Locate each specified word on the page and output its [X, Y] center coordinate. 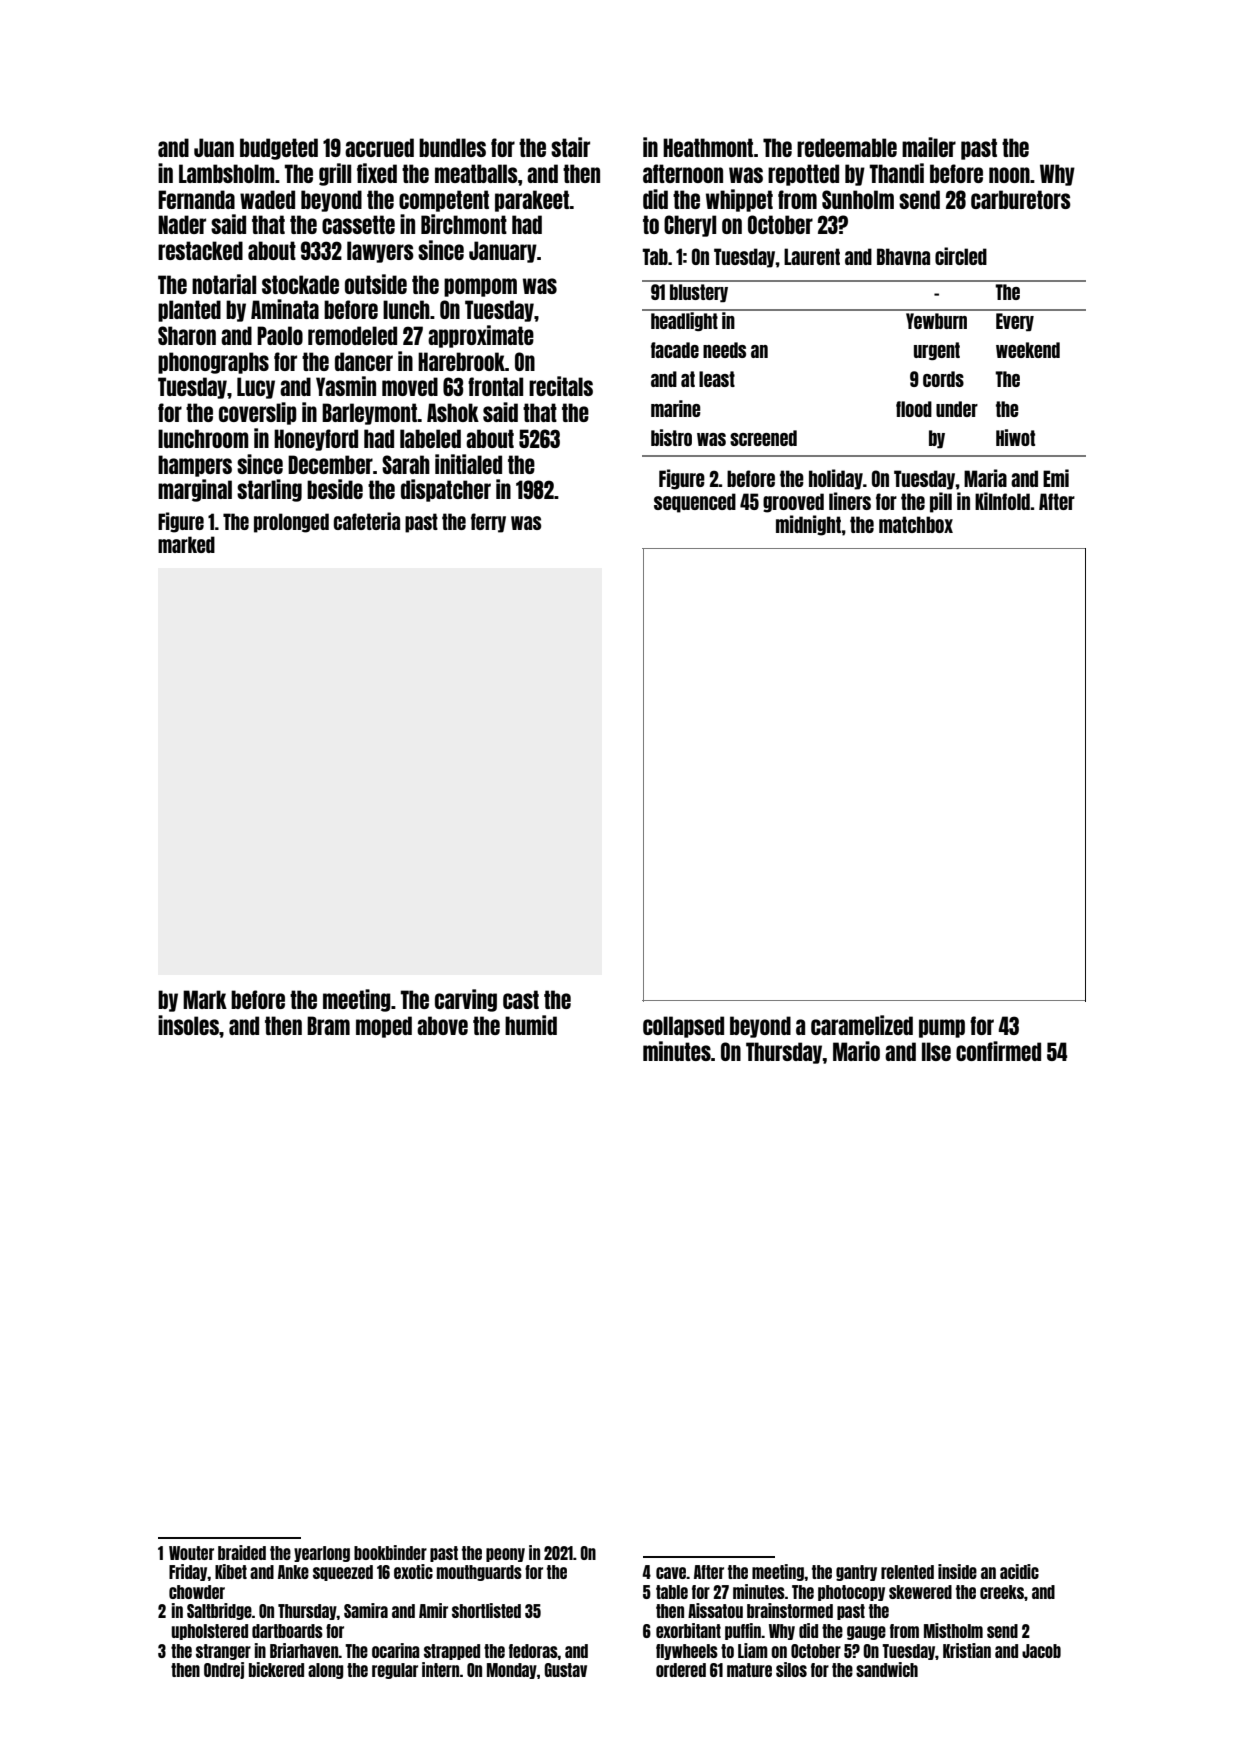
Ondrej [224, 1670]
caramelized [862, 1025]
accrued [379, 147]
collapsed [683, 1027]
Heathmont [708, 147]
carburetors [1021, 199]
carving [466, 1000]
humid [531, 1025]
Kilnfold [1003, 501]
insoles [188, 1025]
